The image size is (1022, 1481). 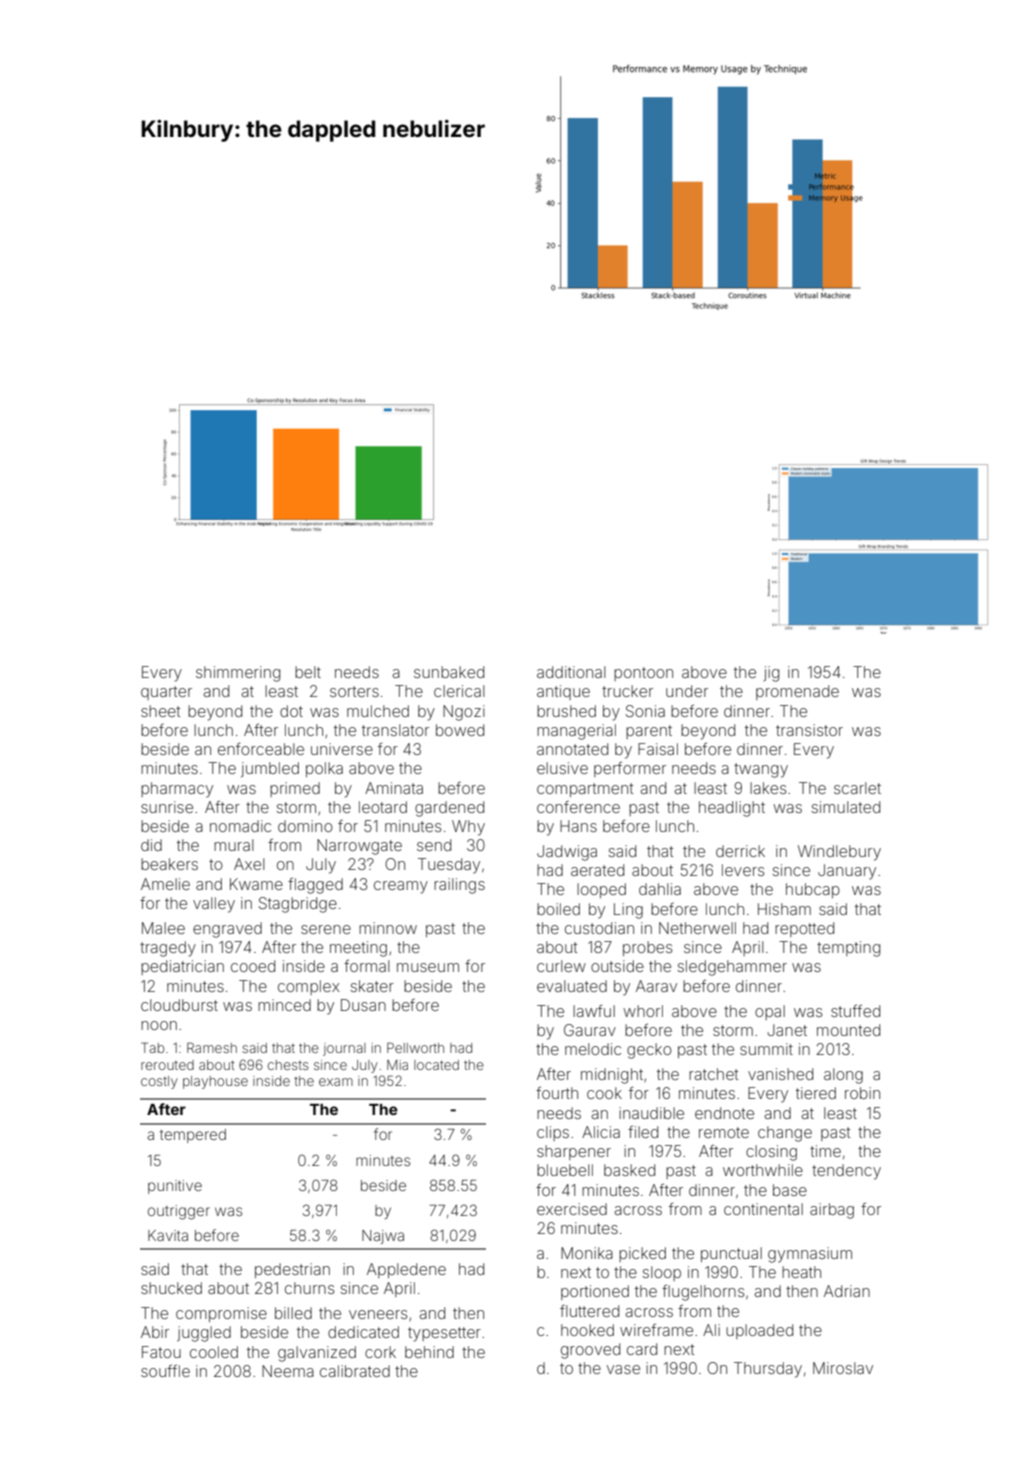 I want to click on tempting, so click(x=848, y=949).
